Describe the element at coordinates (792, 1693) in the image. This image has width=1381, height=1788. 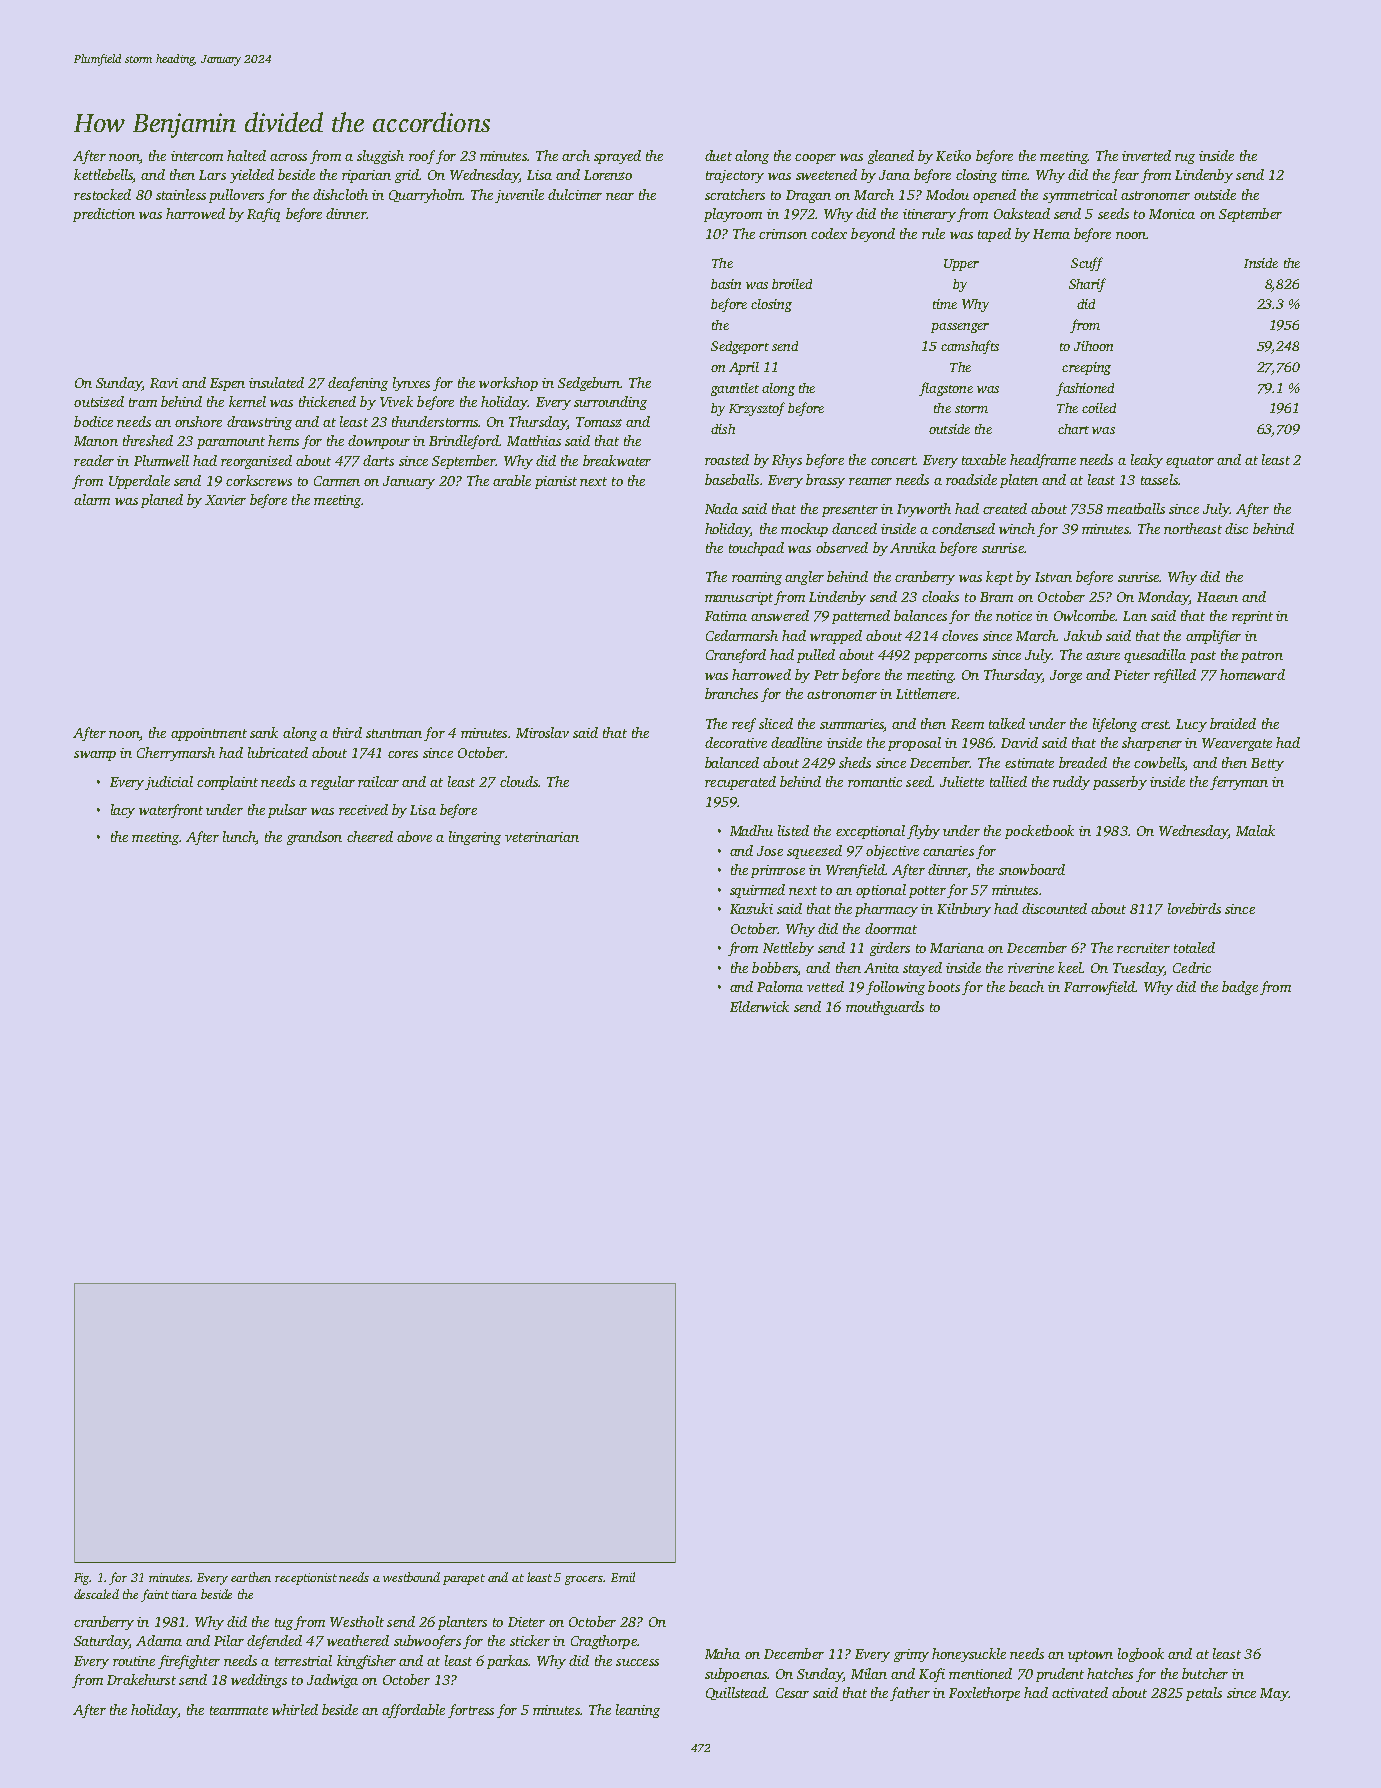
I see `Cesar` at that location.
